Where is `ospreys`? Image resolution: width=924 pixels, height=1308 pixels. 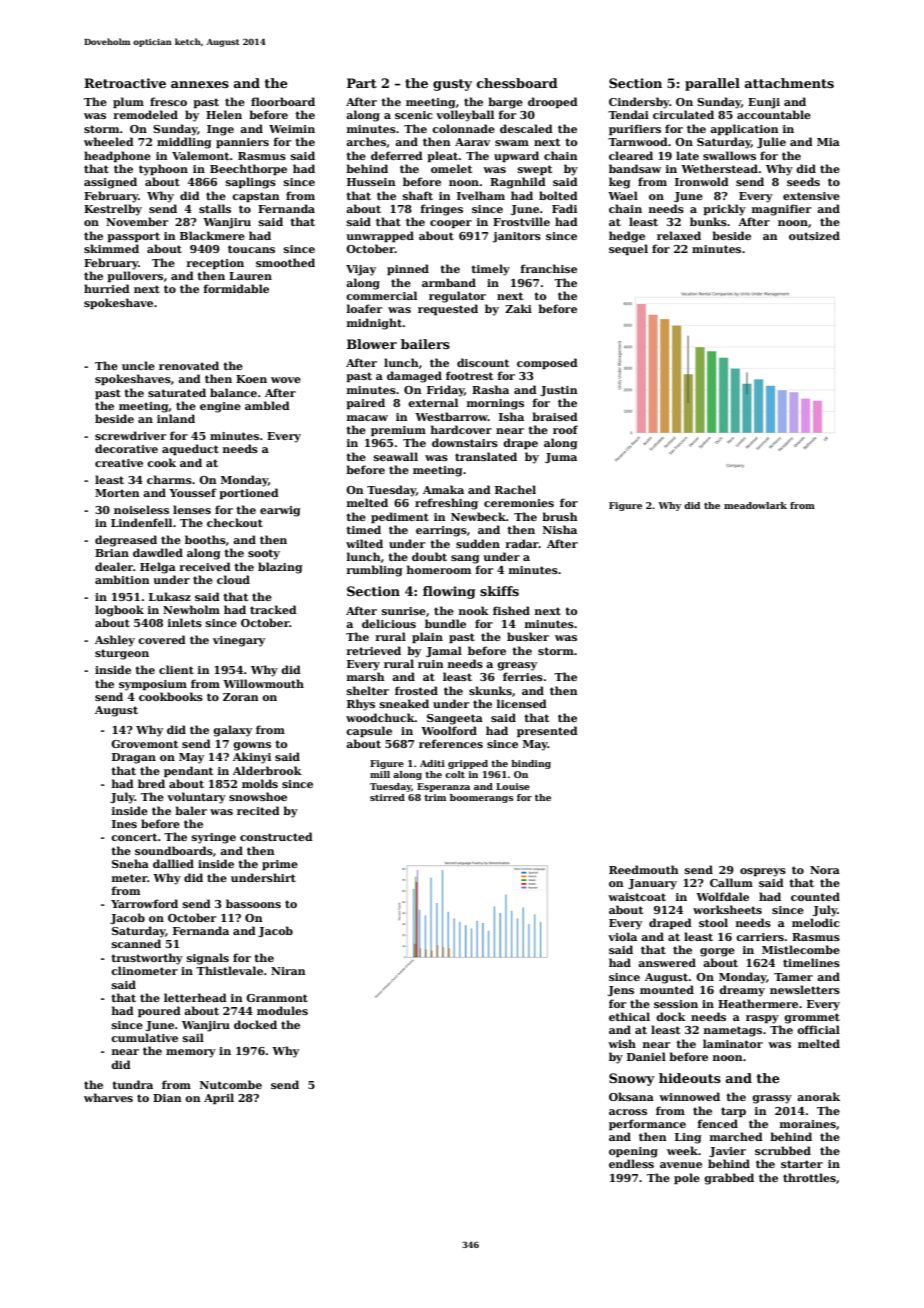 ospreys is located at coordinates (763, 872).
